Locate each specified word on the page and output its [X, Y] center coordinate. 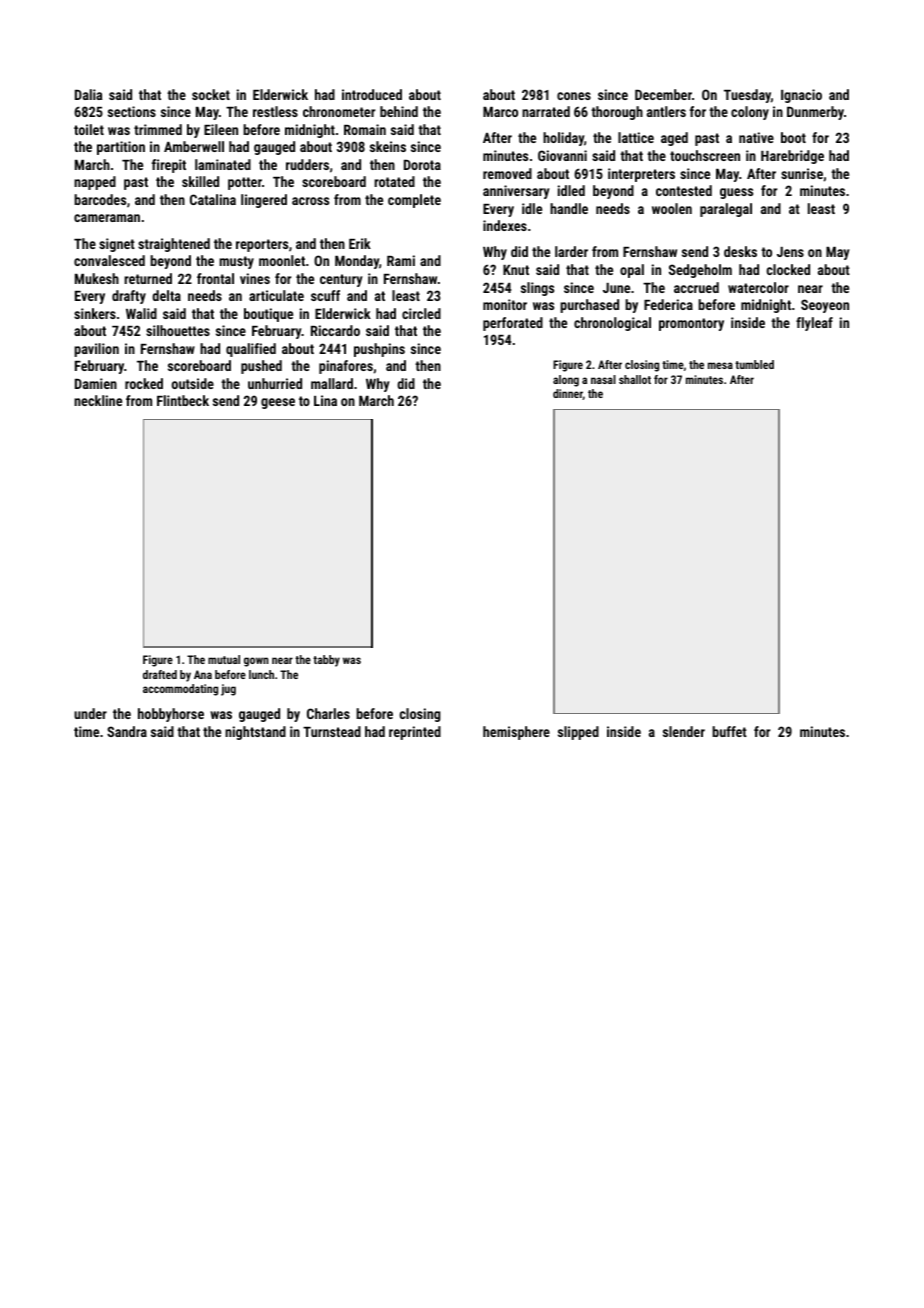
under [90, 713]
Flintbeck [183, 400]
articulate [276, 295]
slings [537, 289]
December [663, 94]
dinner [568, 394]
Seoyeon [825, 306]
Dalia [88, 94]
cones [574, 96]
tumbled [754, 364]
